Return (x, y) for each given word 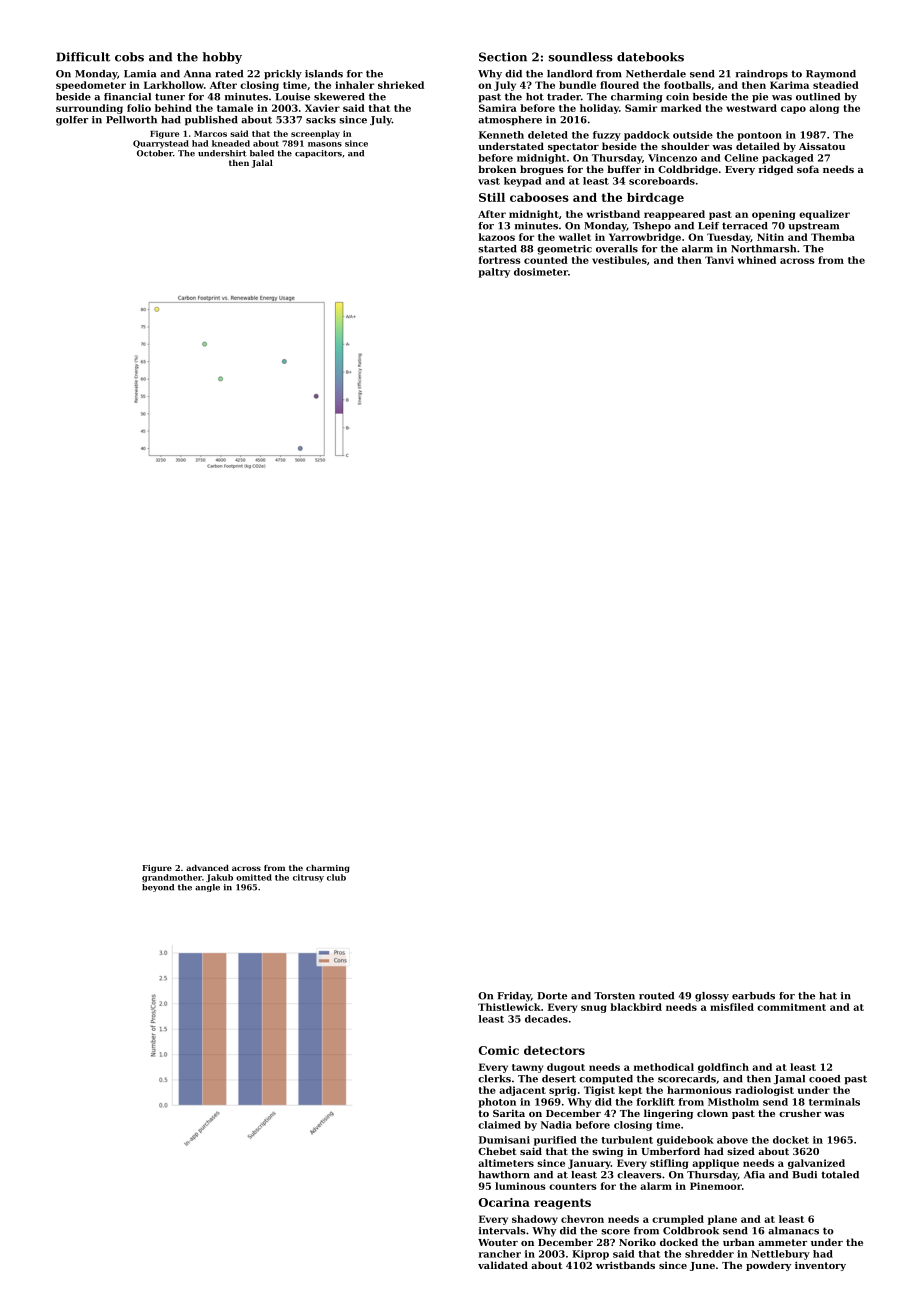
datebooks (650, 57)
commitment (791, 1007)
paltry (494, 273)
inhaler (354, 85)
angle (207, 888)
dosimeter (541, 272)
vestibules (619, 260)
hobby (222, 58)
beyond (158, 888)
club (336, 877)
